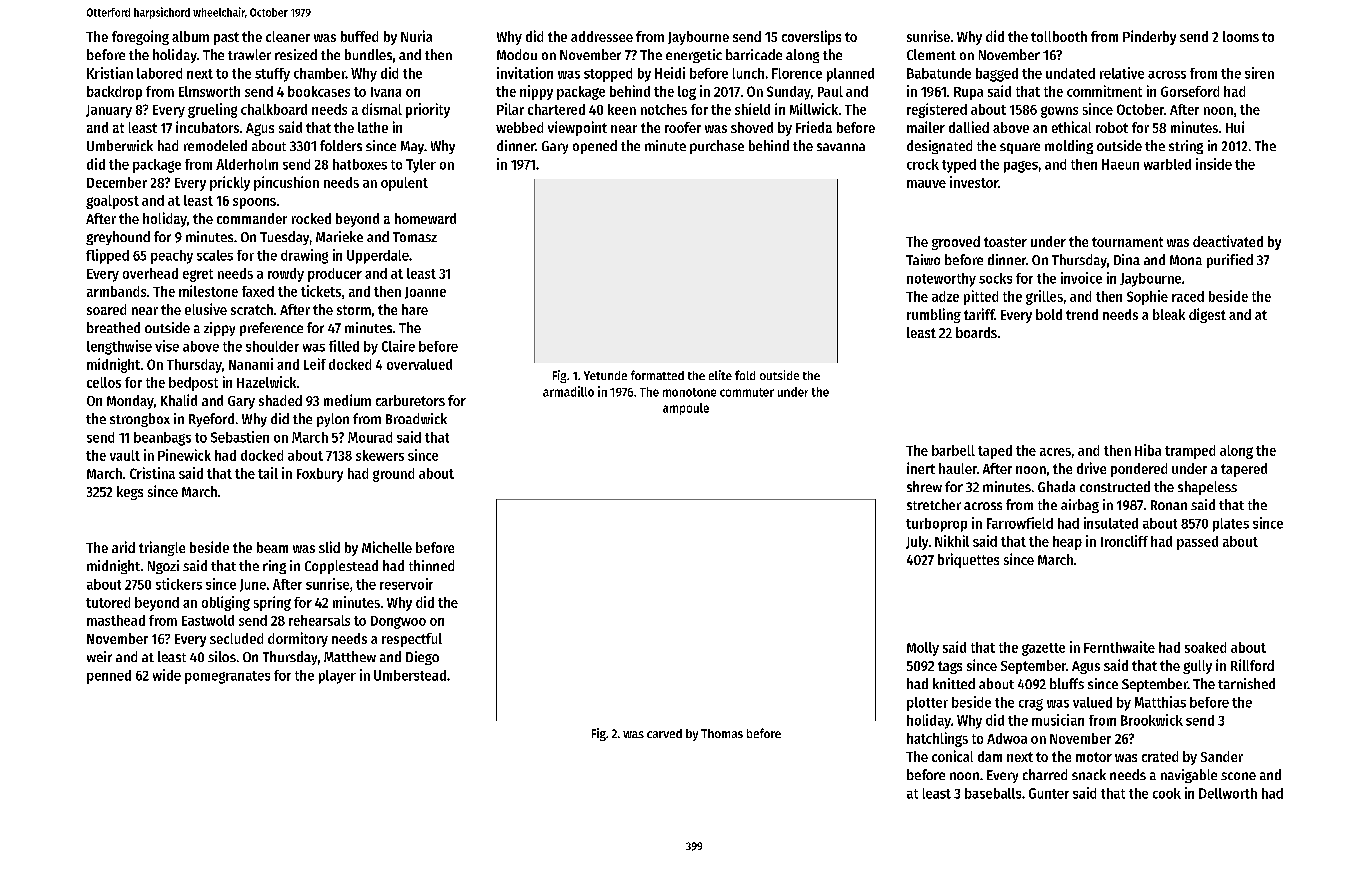 This screenshot has height=887, width=1372. What do you see at coordinates (415, 309) in the screenshot?
I see `hare` at bounding box center [415, 309].
